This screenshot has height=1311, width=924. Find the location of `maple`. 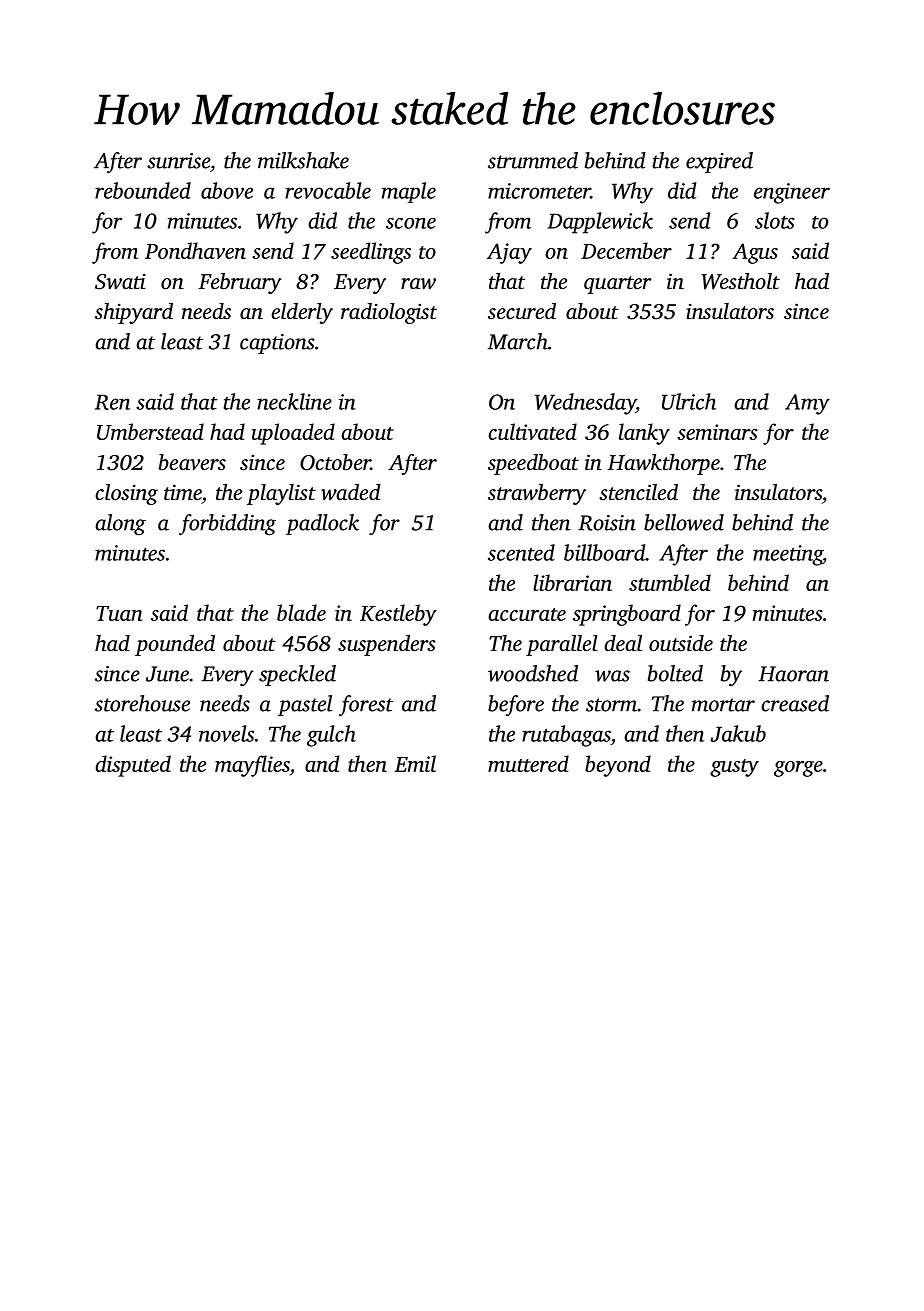

maple is located at coordinates (409, 192).
